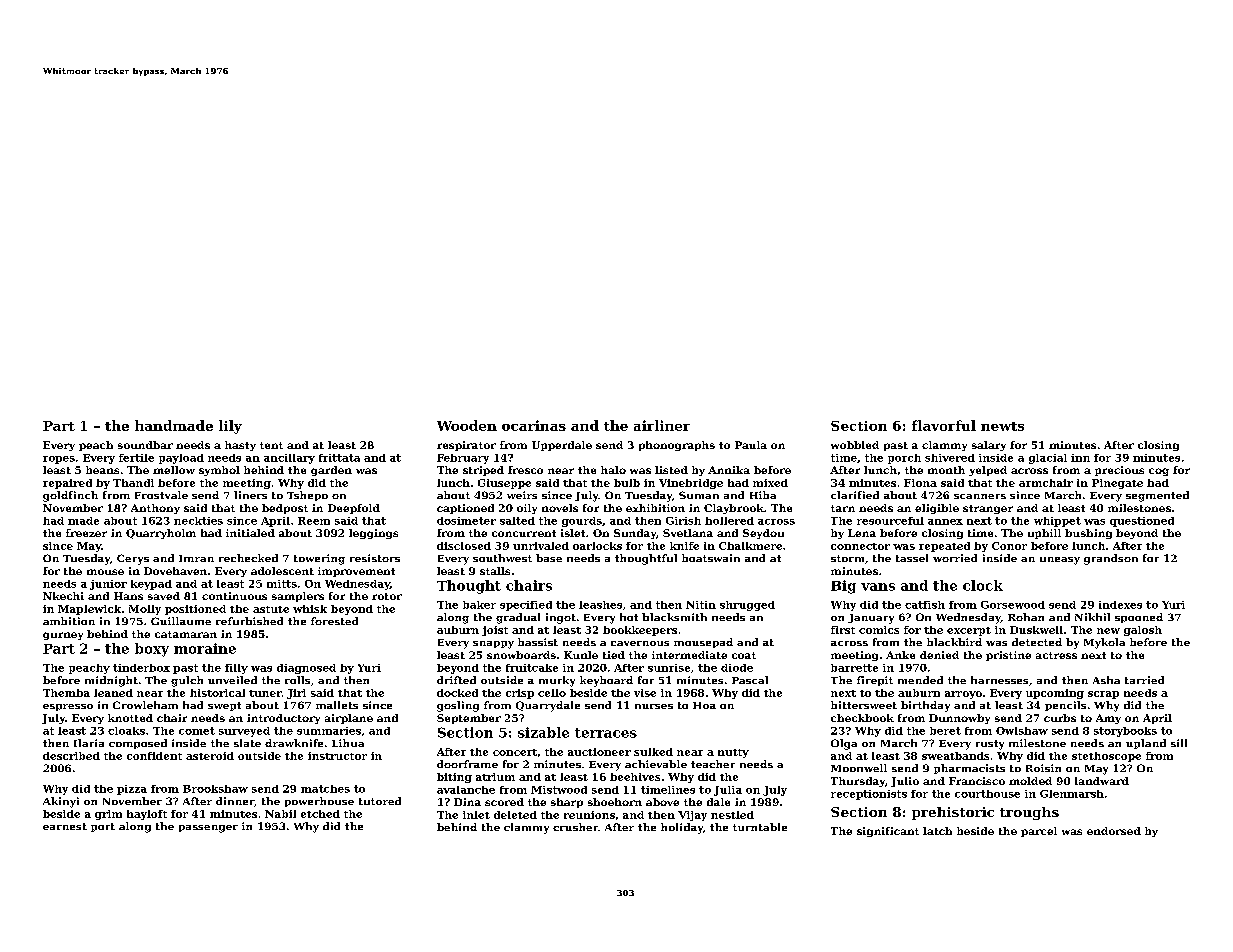 This page has height=952, width=1233. Describe the element at coordinates (337, 756) in the page. I see `instructor` at that location.
